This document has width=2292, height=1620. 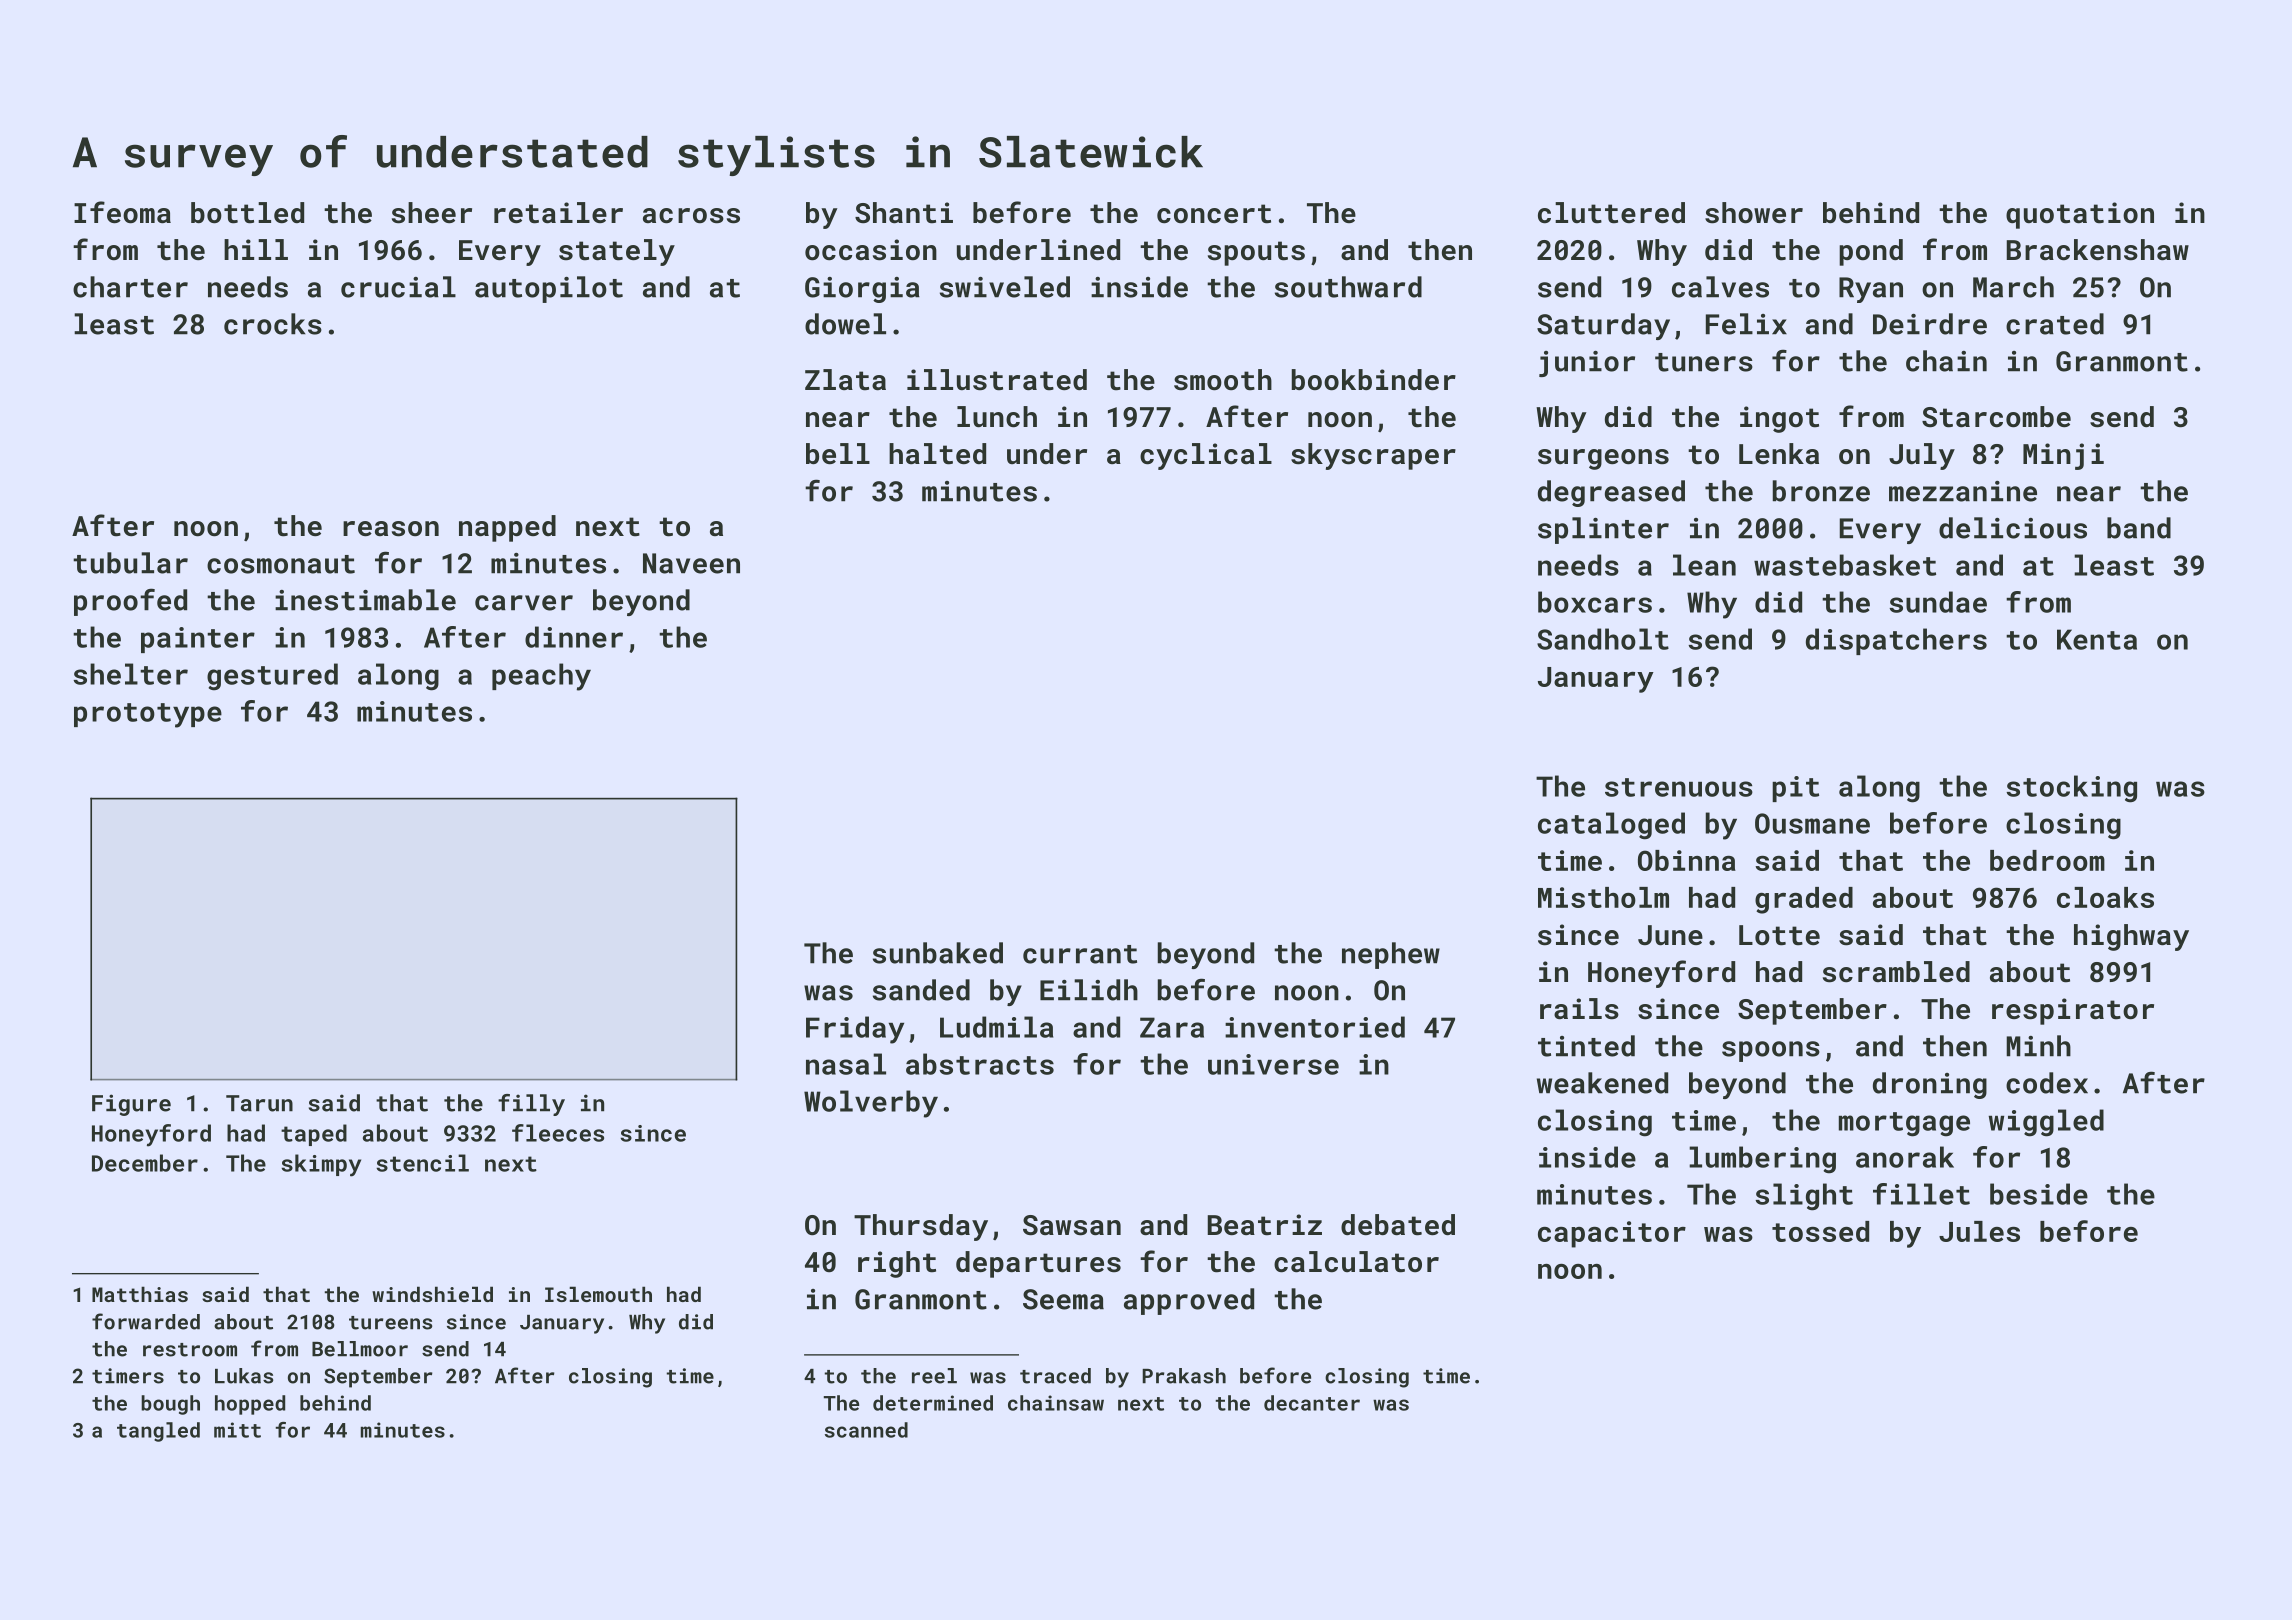 I want to click on cyclical, so click(x=1206, y=456).
